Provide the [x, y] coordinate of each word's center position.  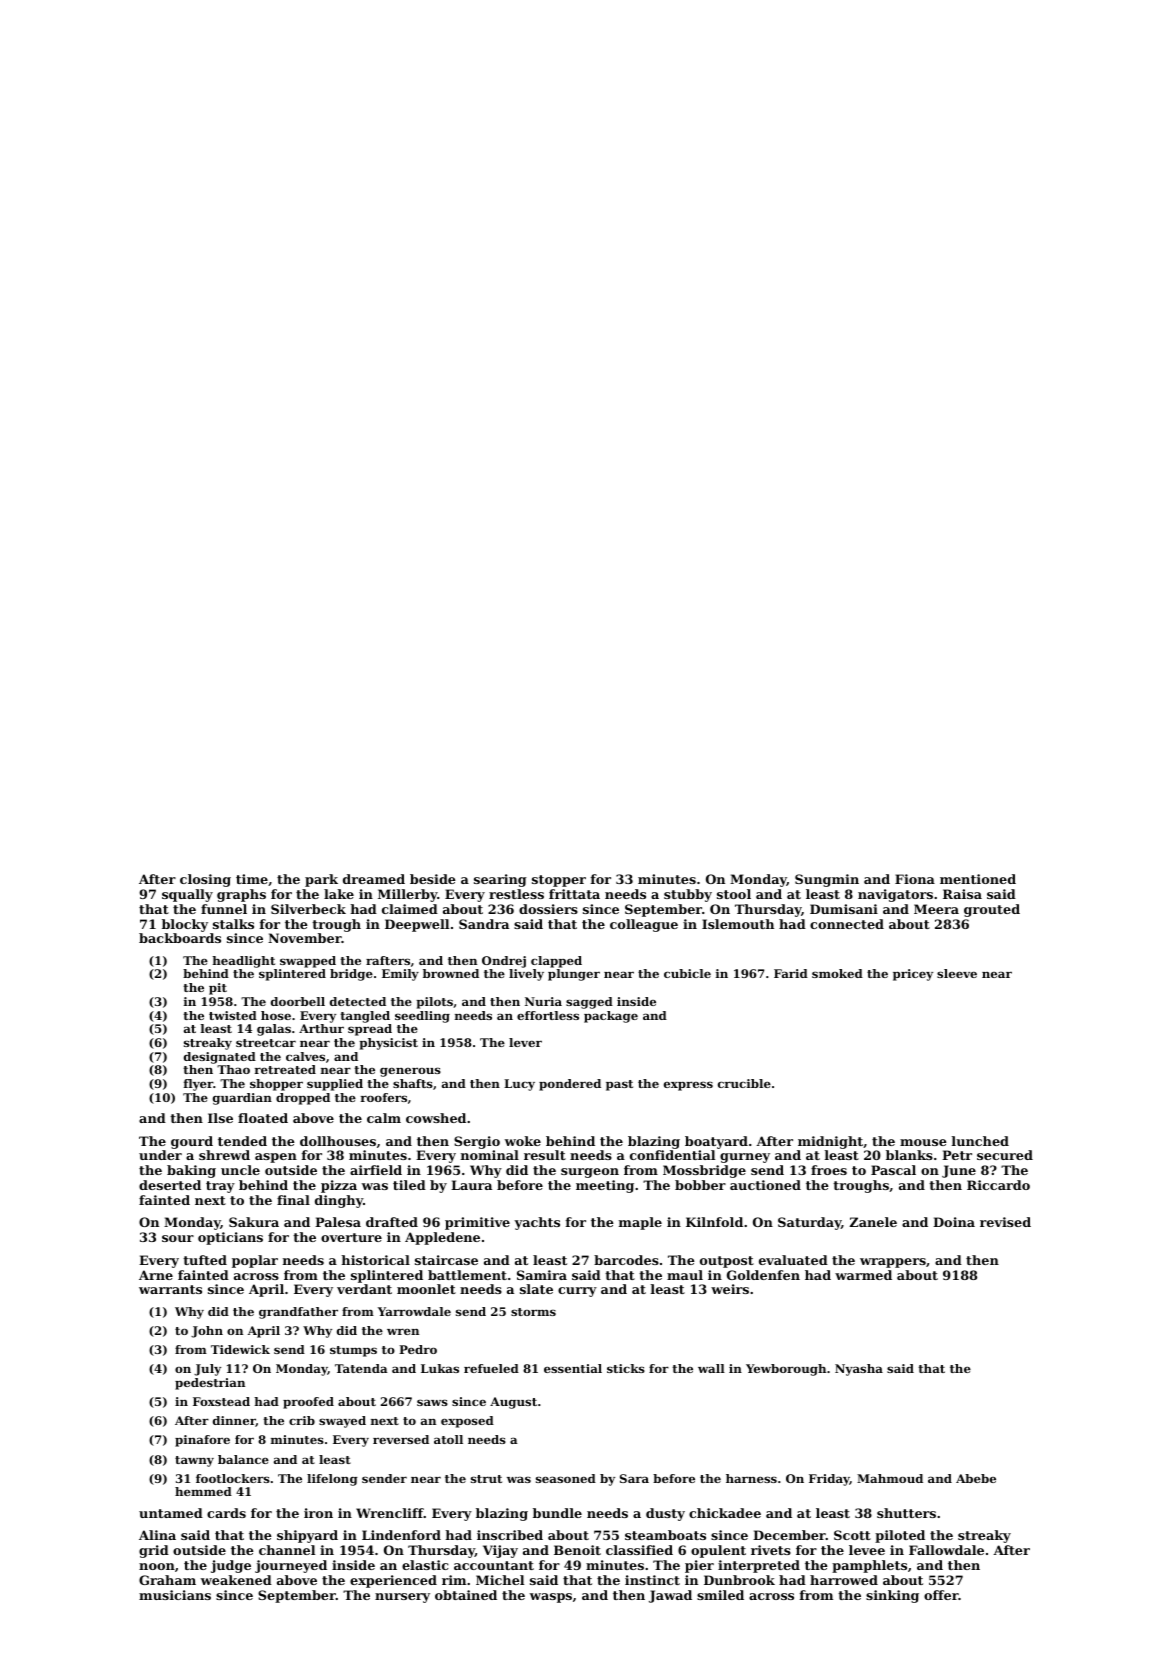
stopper [559, 881]
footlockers [233, 1478]
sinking [892, 1596]
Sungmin [827, 880]
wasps [551, 1598]
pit [218, 989]
